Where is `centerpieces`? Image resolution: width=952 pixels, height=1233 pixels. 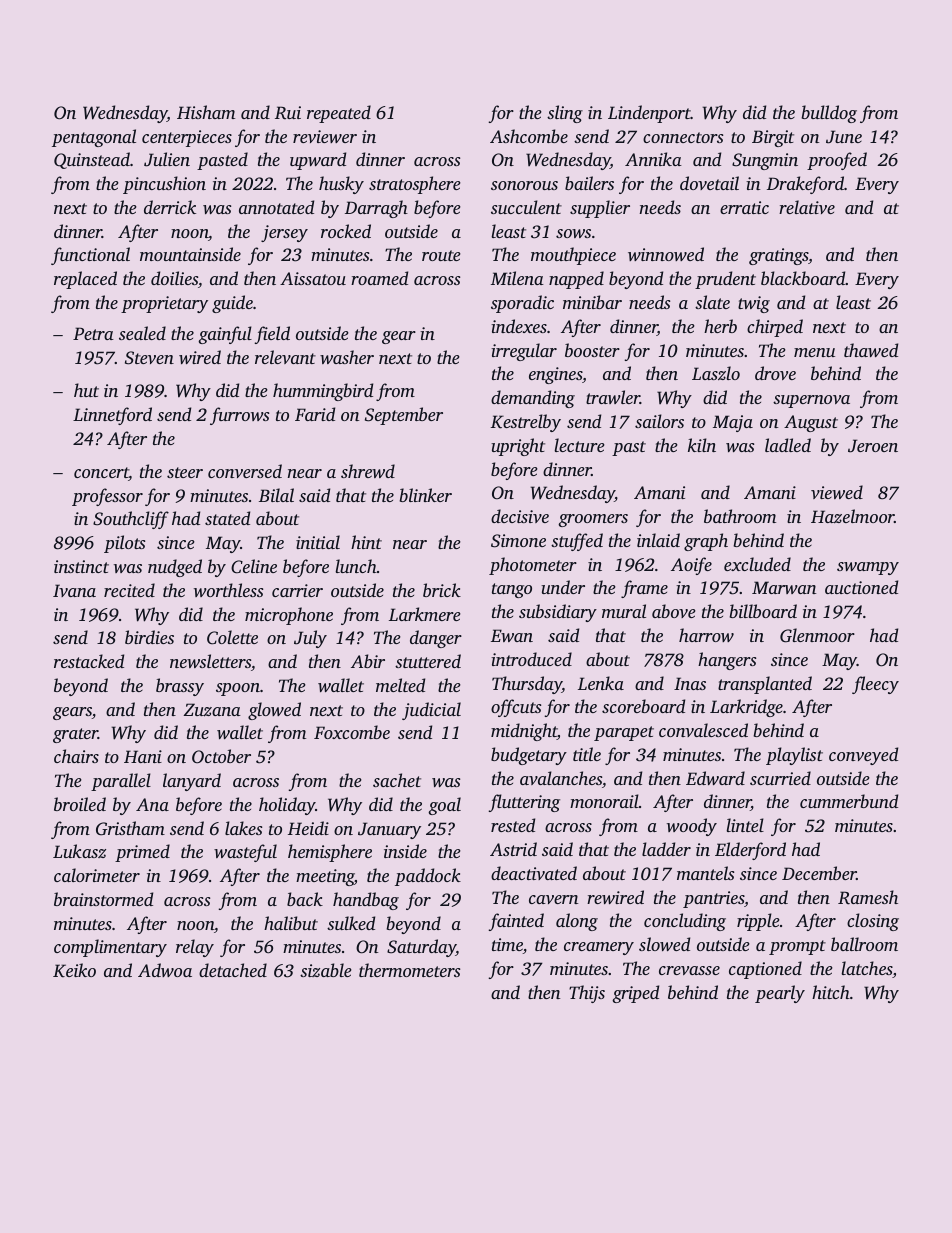
centerpieces is located at coordinates (187, 138).
